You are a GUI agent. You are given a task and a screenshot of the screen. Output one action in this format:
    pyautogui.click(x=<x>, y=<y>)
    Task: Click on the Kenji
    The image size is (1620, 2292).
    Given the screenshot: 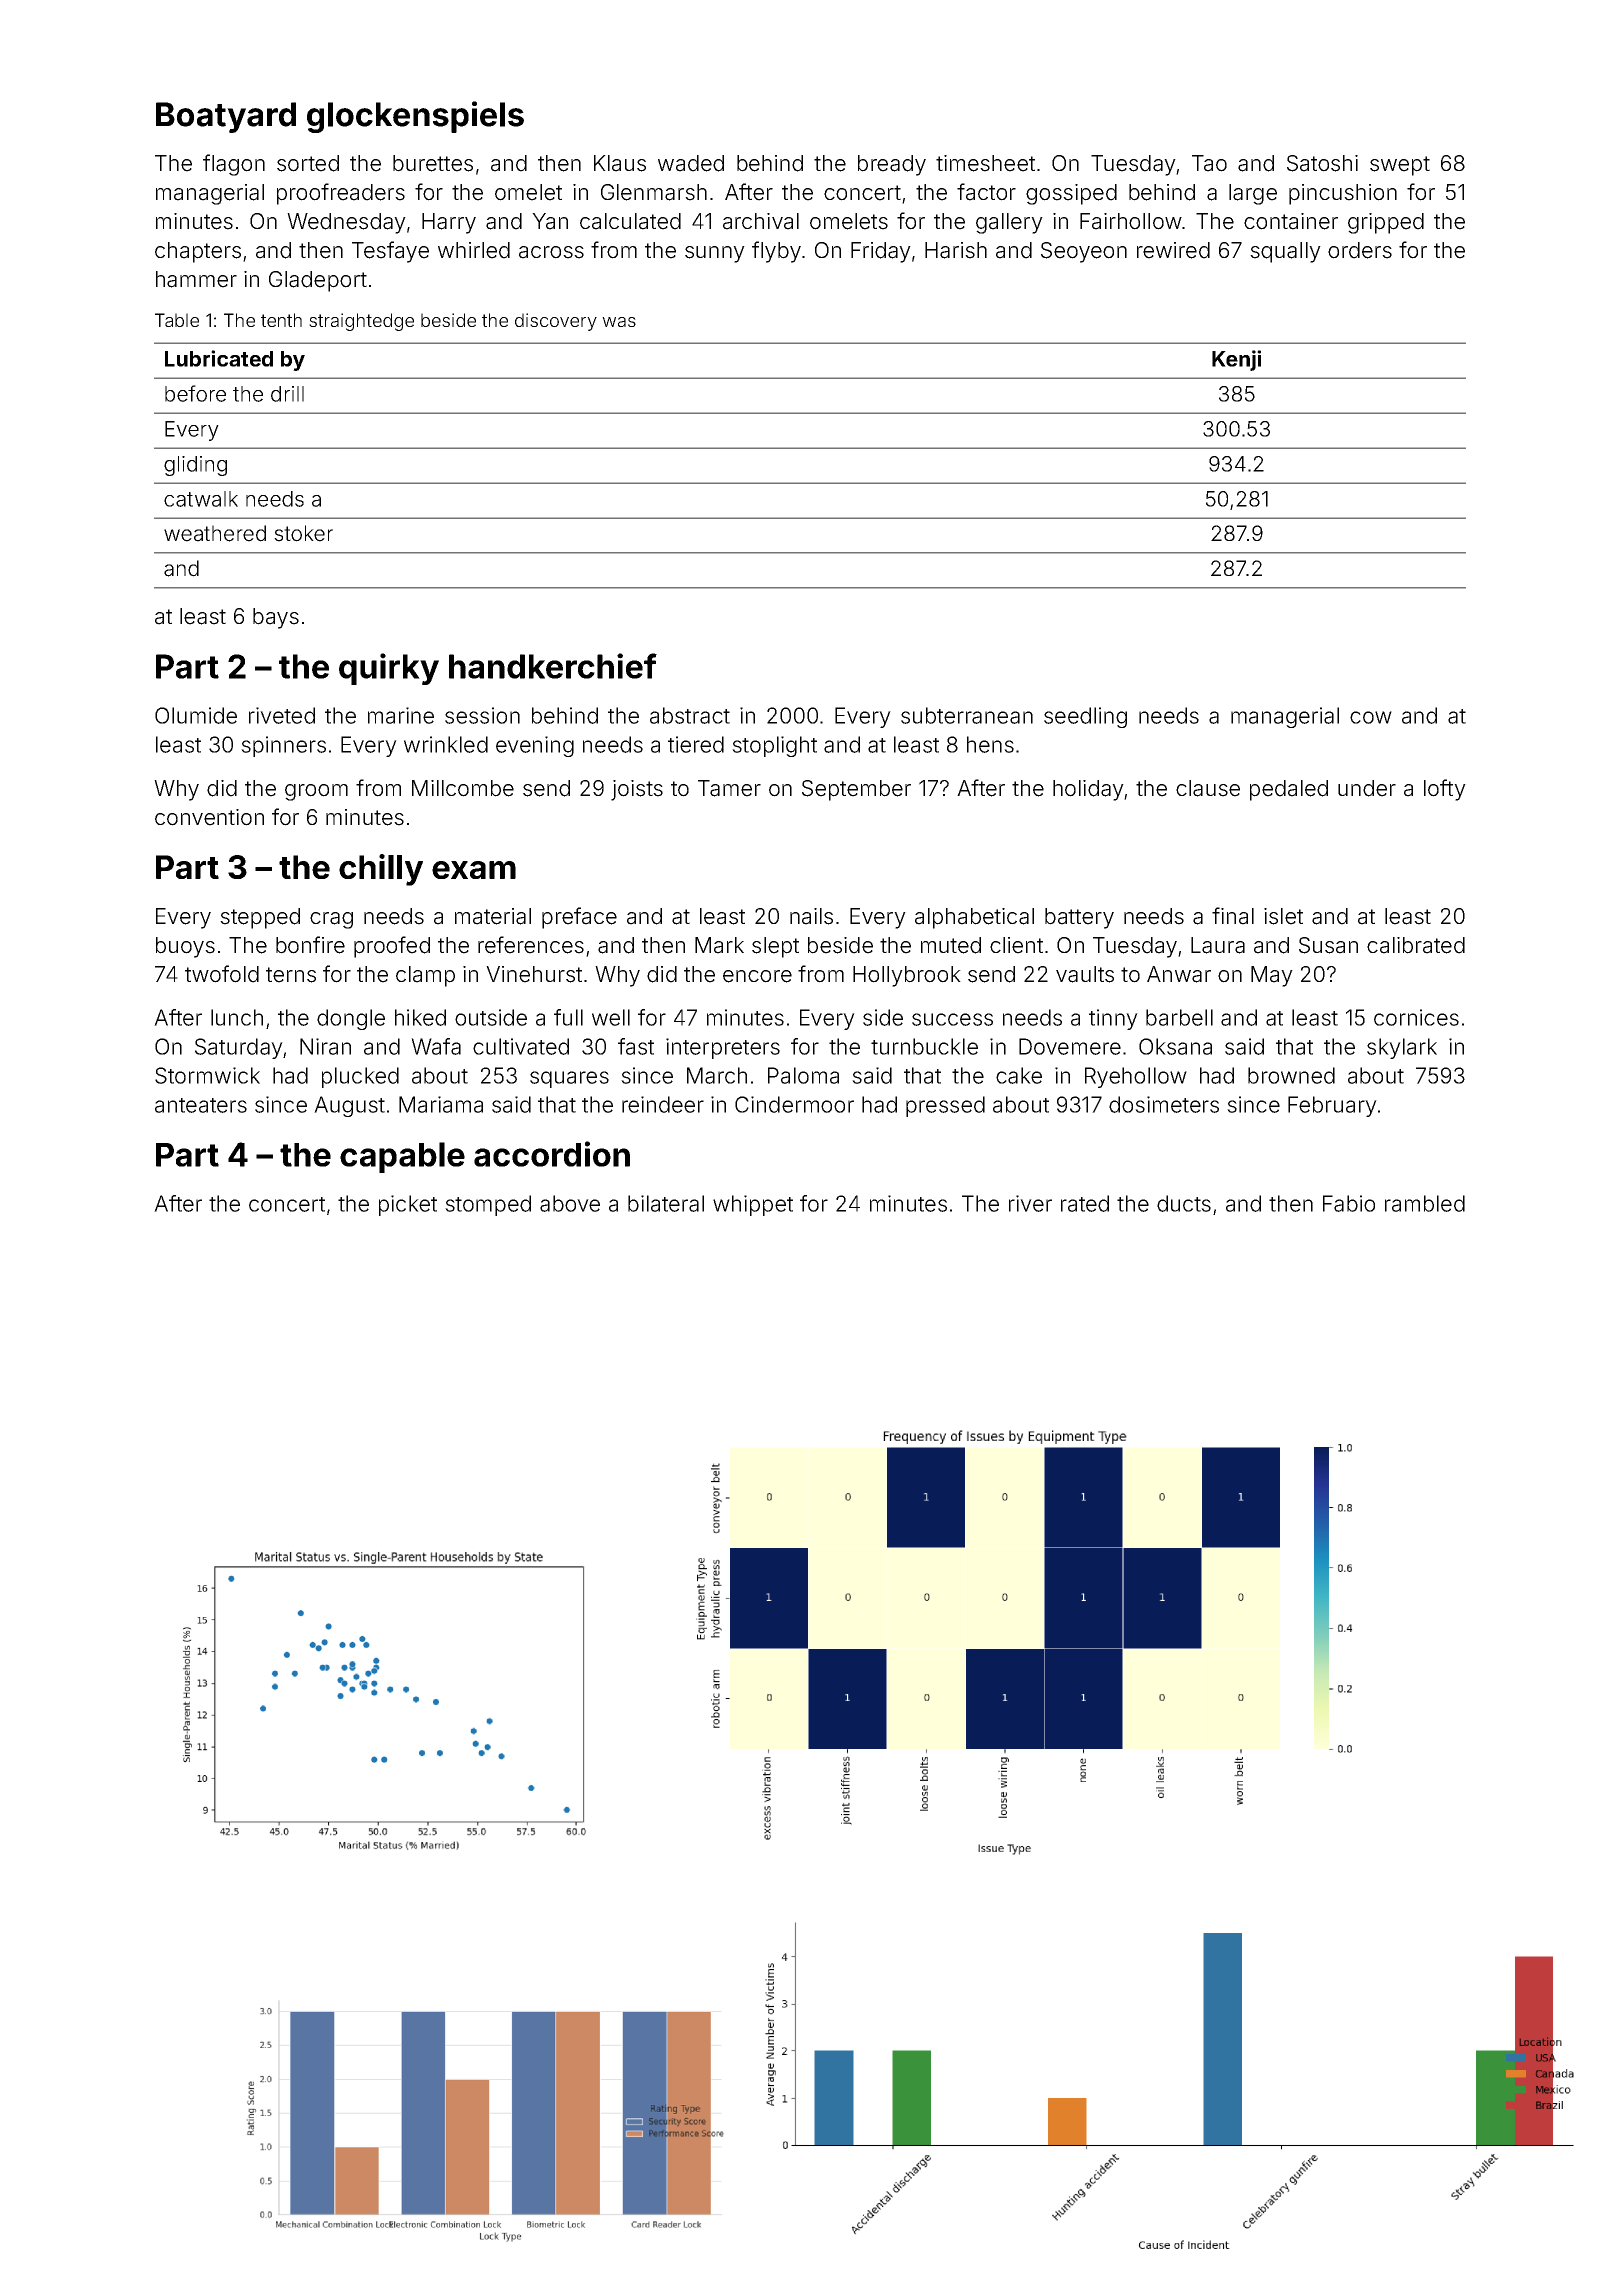 What is the action you would take?
    pyautogui.click(x=1236, y=360)
